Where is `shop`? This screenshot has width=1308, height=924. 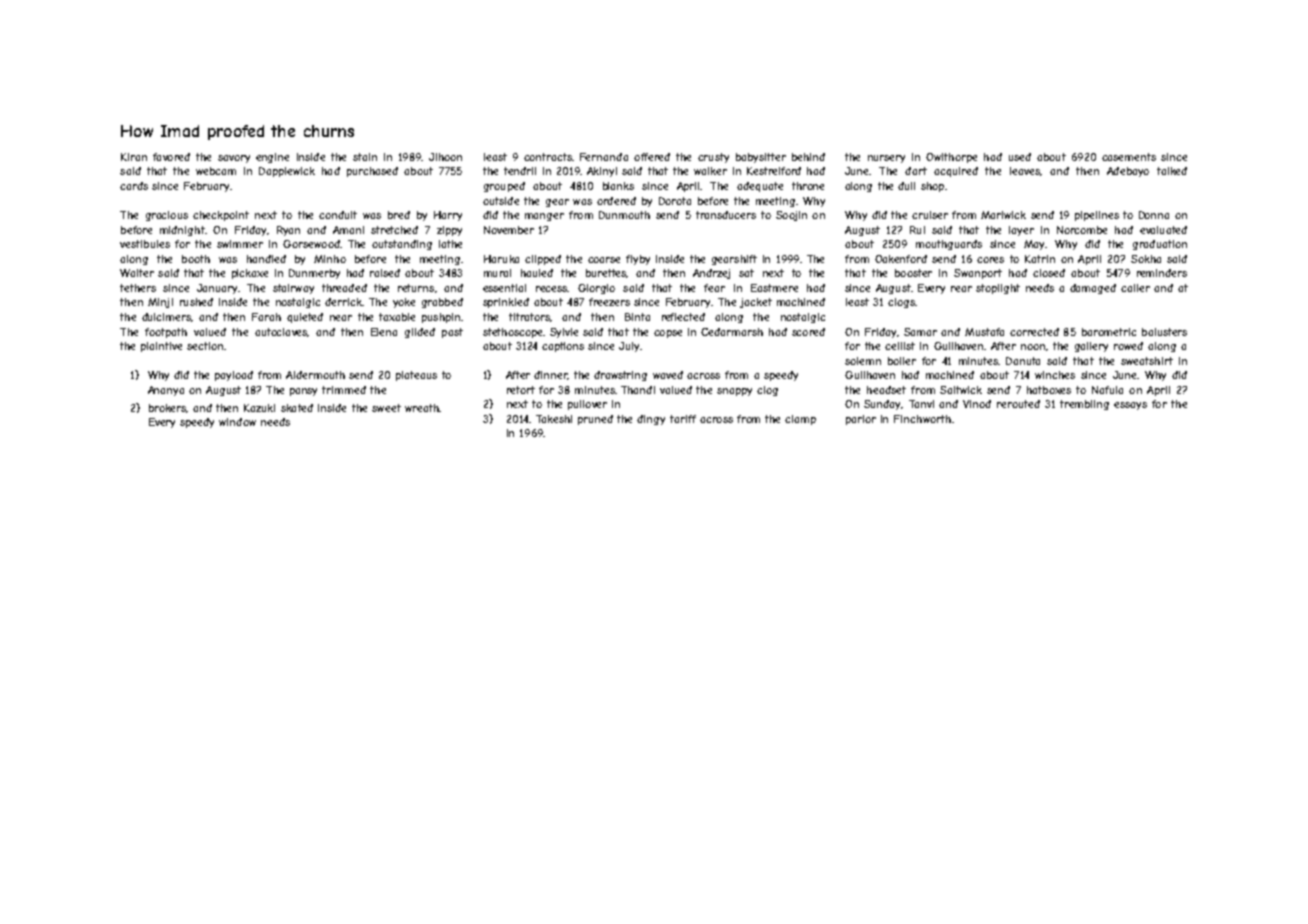
shop is located at coordinates (932, 187).
